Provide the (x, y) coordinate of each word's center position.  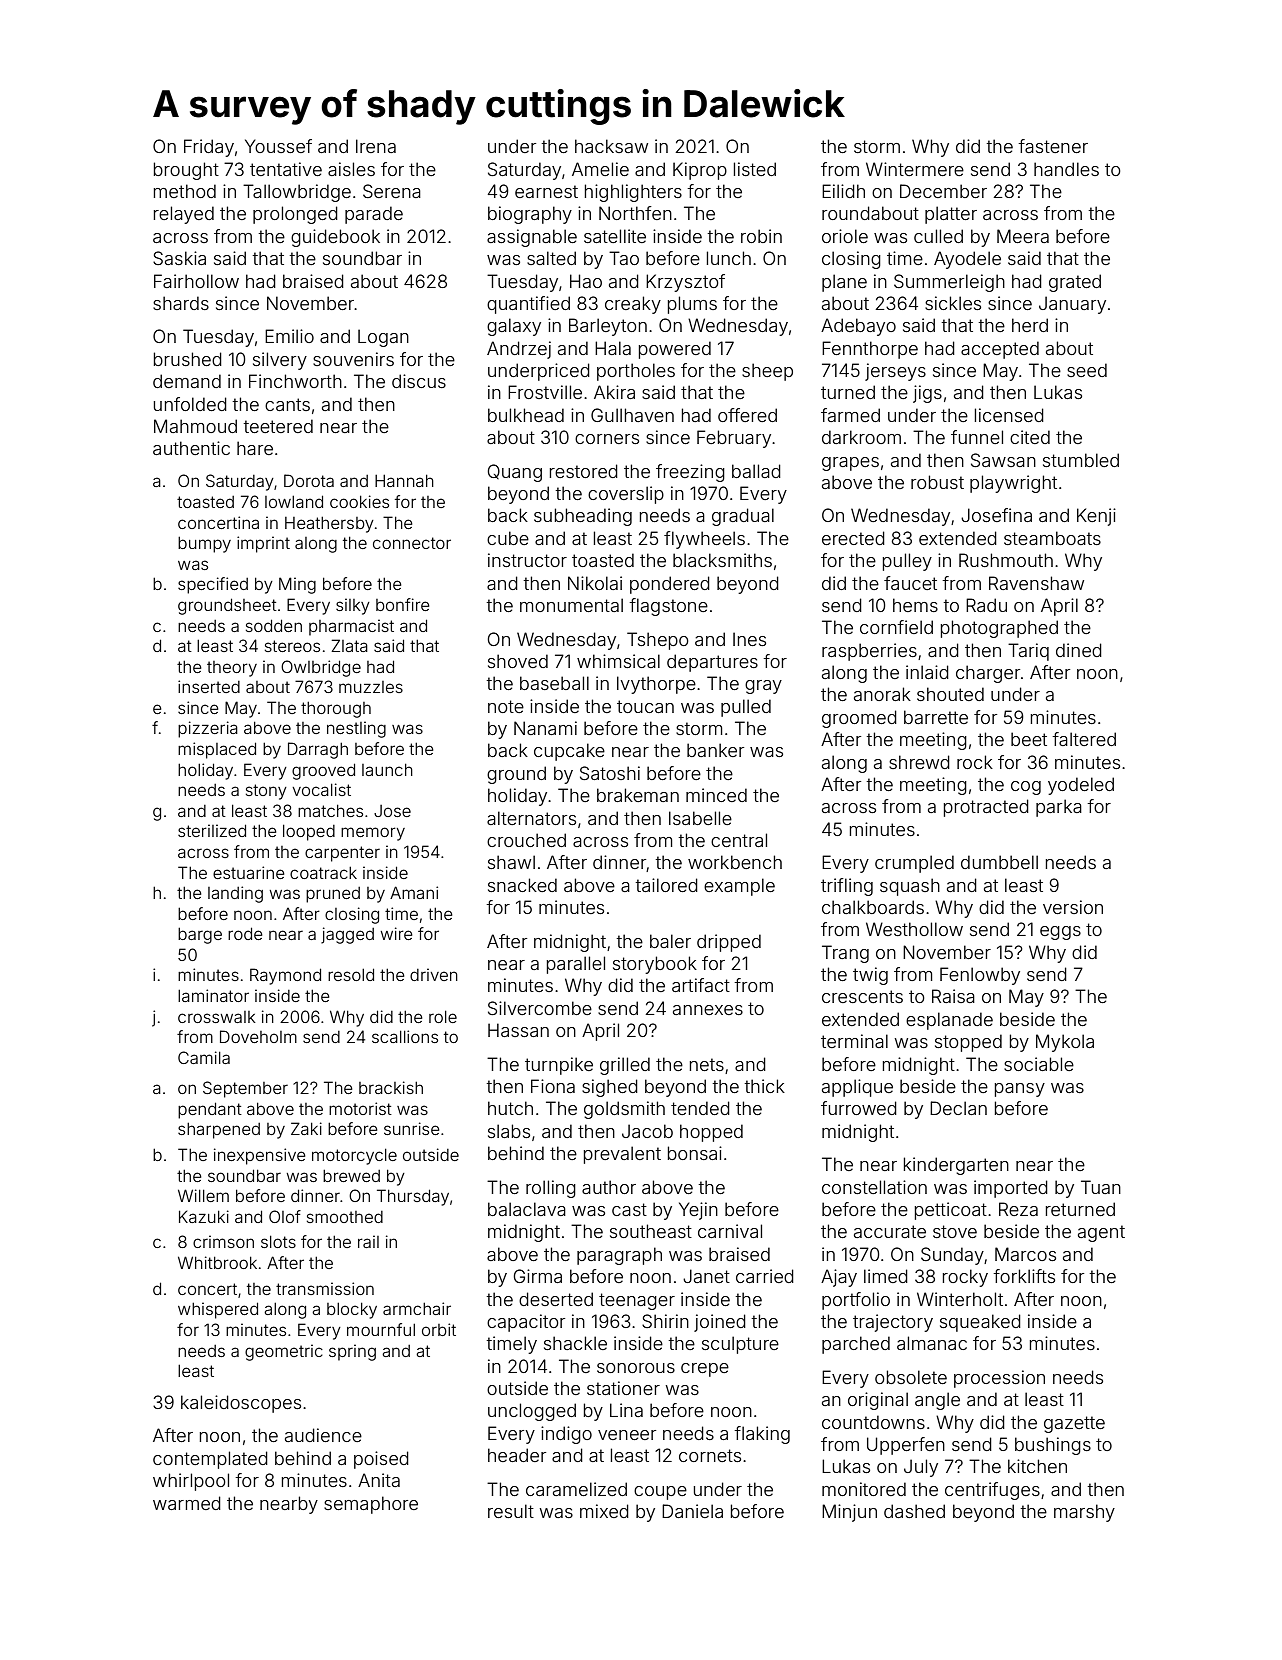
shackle (575, 1343)
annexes (708, 1010)
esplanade (949, 1021)
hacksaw (611, 146)
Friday (209, 148)
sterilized (212, 830)
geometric (284, 1352)
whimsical (618, 661)
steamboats (1052, 538)
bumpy (204, 545)
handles (1066, 169)
